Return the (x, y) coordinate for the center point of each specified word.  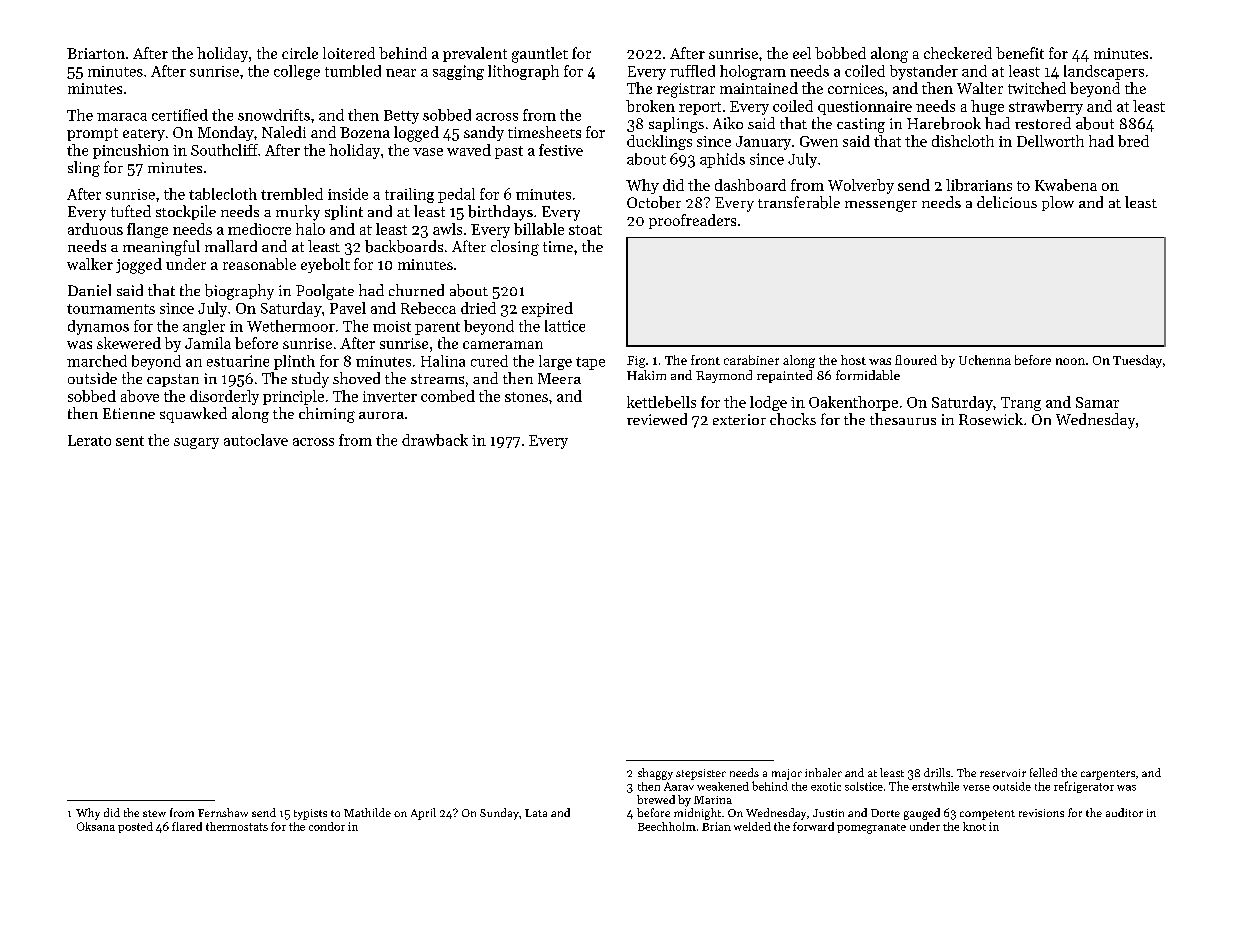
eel (802, 53)
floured (916, 360)
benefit (1020, 53)
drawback (435, 440)
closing (515, 248)
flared (187, 826)
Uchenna (985, 360)
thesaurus (903, 419)
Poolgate (325, 292)
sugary (196, 443)
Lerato (89, 440)
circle (300, 53)
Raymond (724, 376)
